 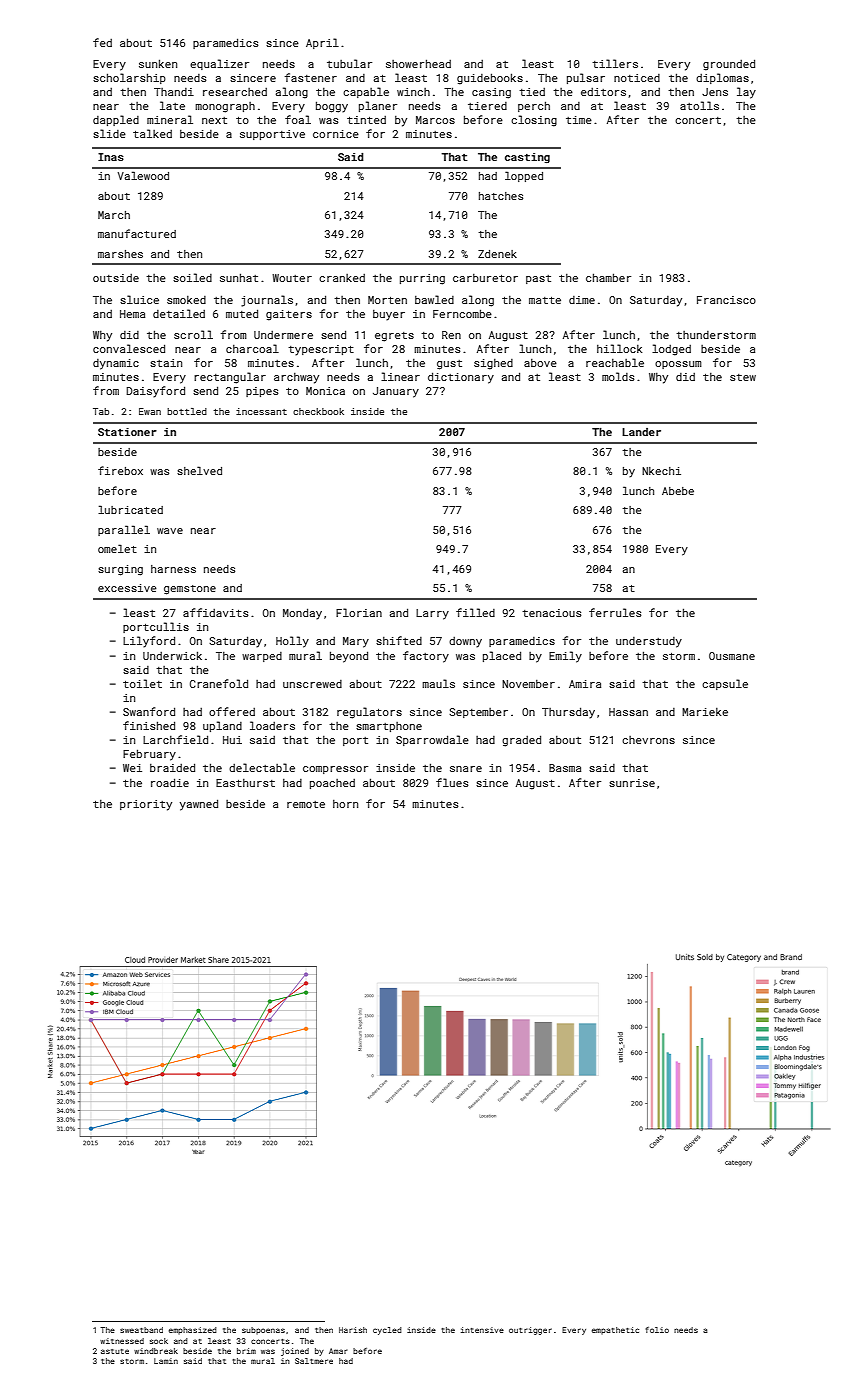 I want to click on foal, so click(x=298, y=119).
